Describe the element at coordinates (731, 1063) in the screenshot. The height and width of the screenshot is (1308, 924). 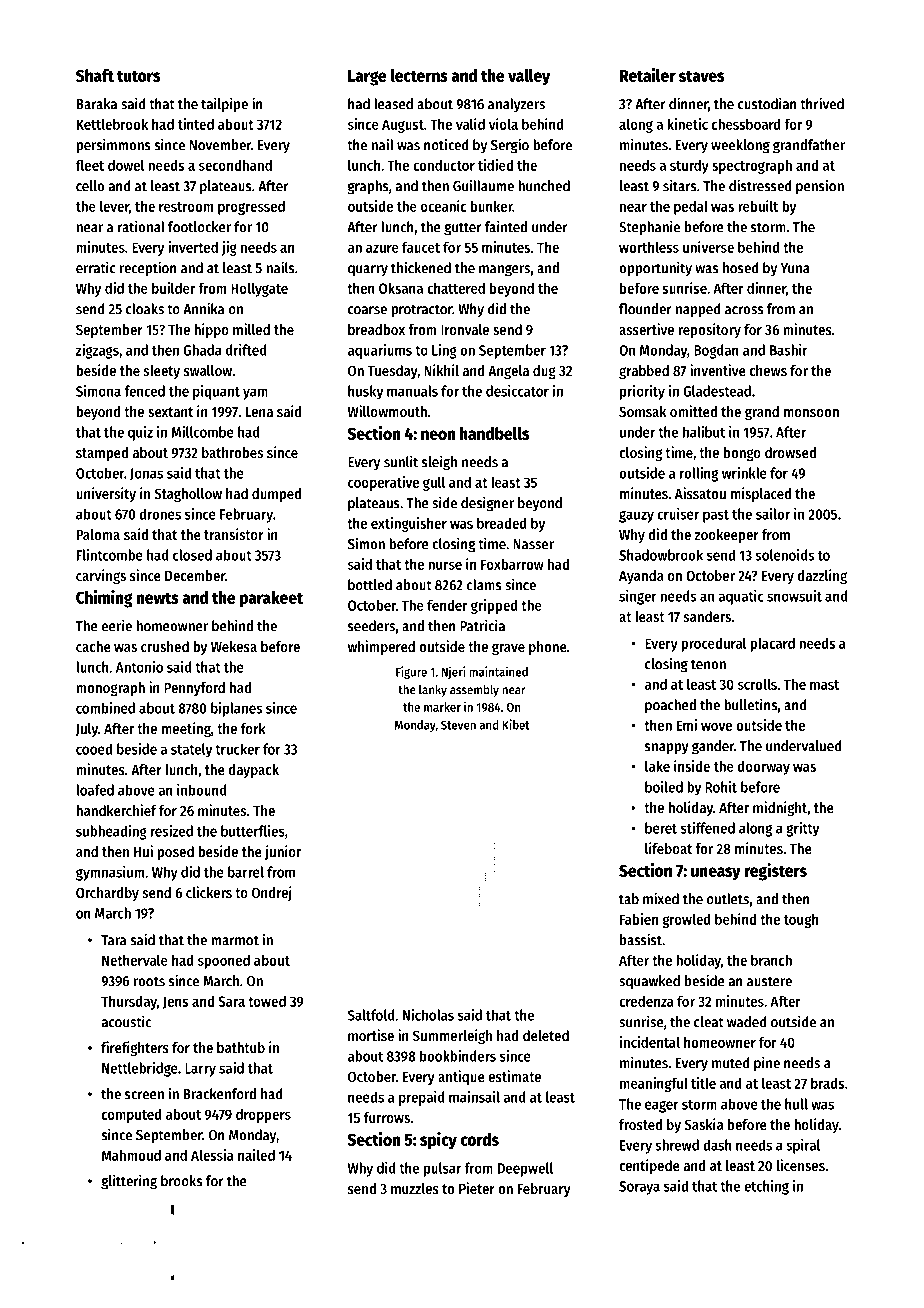
I see `muted` at that location.
